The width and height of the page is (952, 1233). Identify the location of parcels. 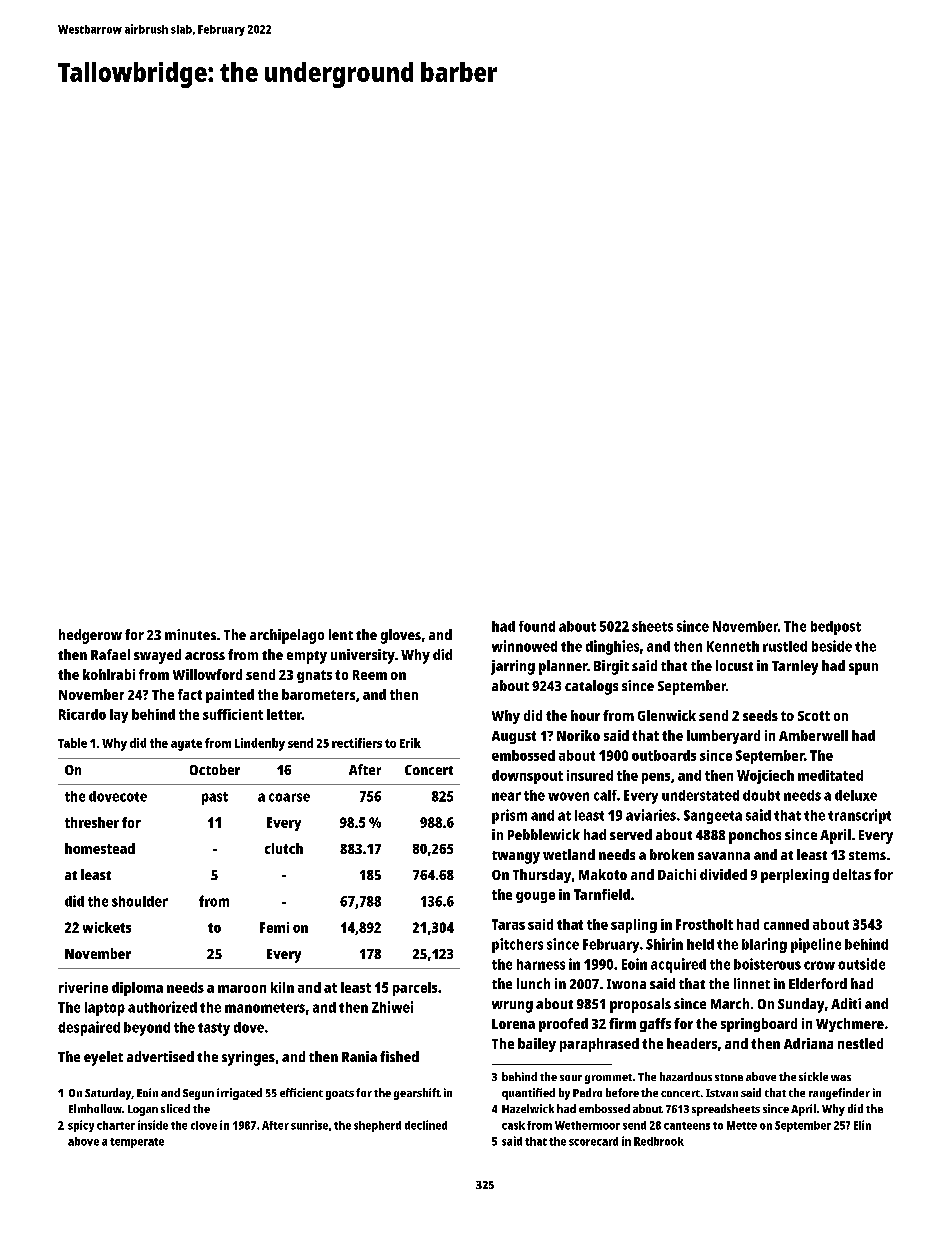
(415, 989).
